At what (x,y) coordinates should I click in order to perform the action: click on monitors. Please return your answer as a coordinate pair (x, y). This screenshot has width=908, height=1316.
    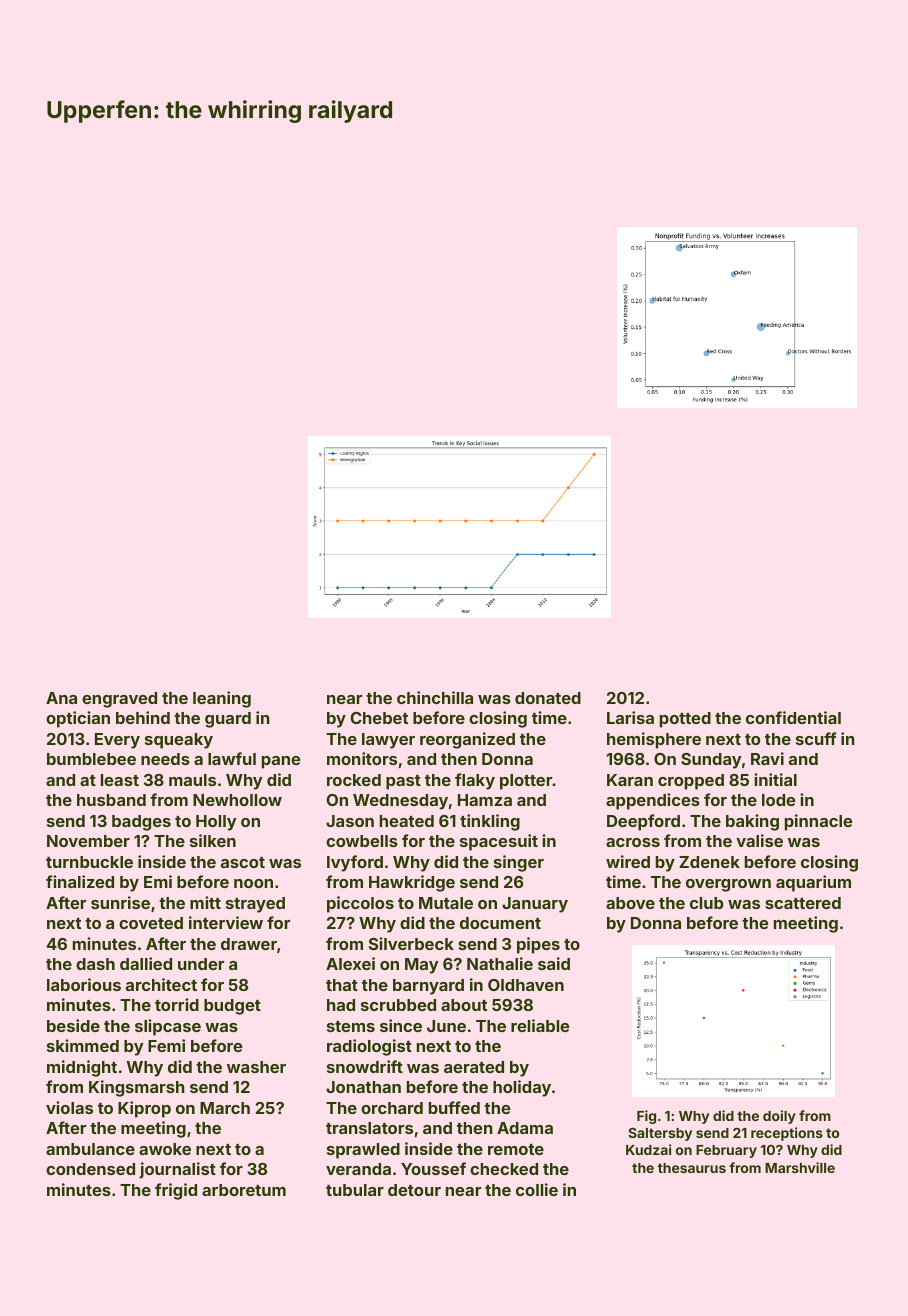
    Looking at the image, I should click on (362, 758).
